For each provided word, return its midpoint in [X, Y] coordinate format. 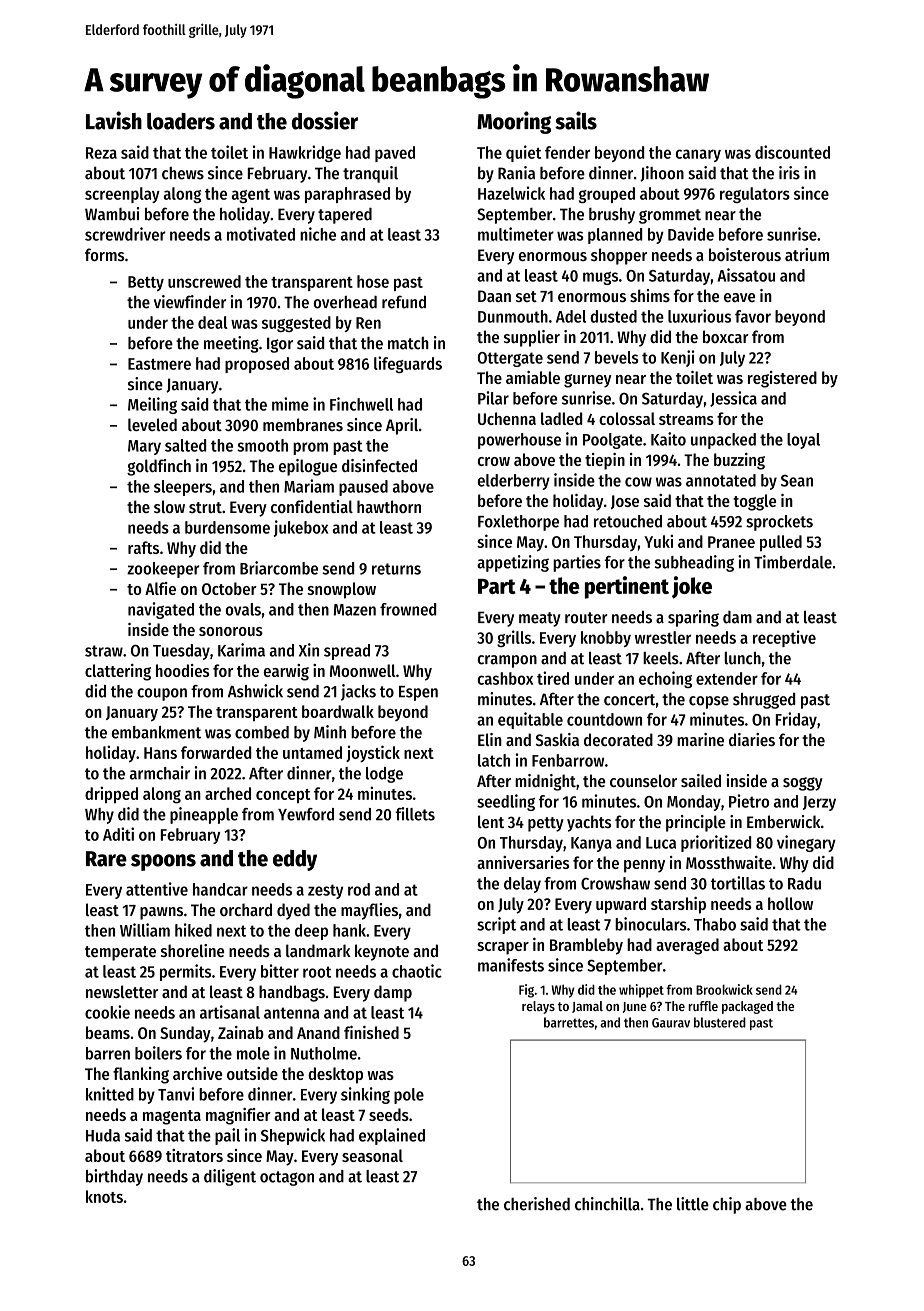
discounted [792, 152]
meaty [540, 619]
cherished [537, 1204]
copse [709, 702]
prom [310, 448]
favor [753, 316]
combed [262, 732]
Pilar [493, 398]
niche [318, 234]
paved [395, 154]
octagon [287, 1178]
